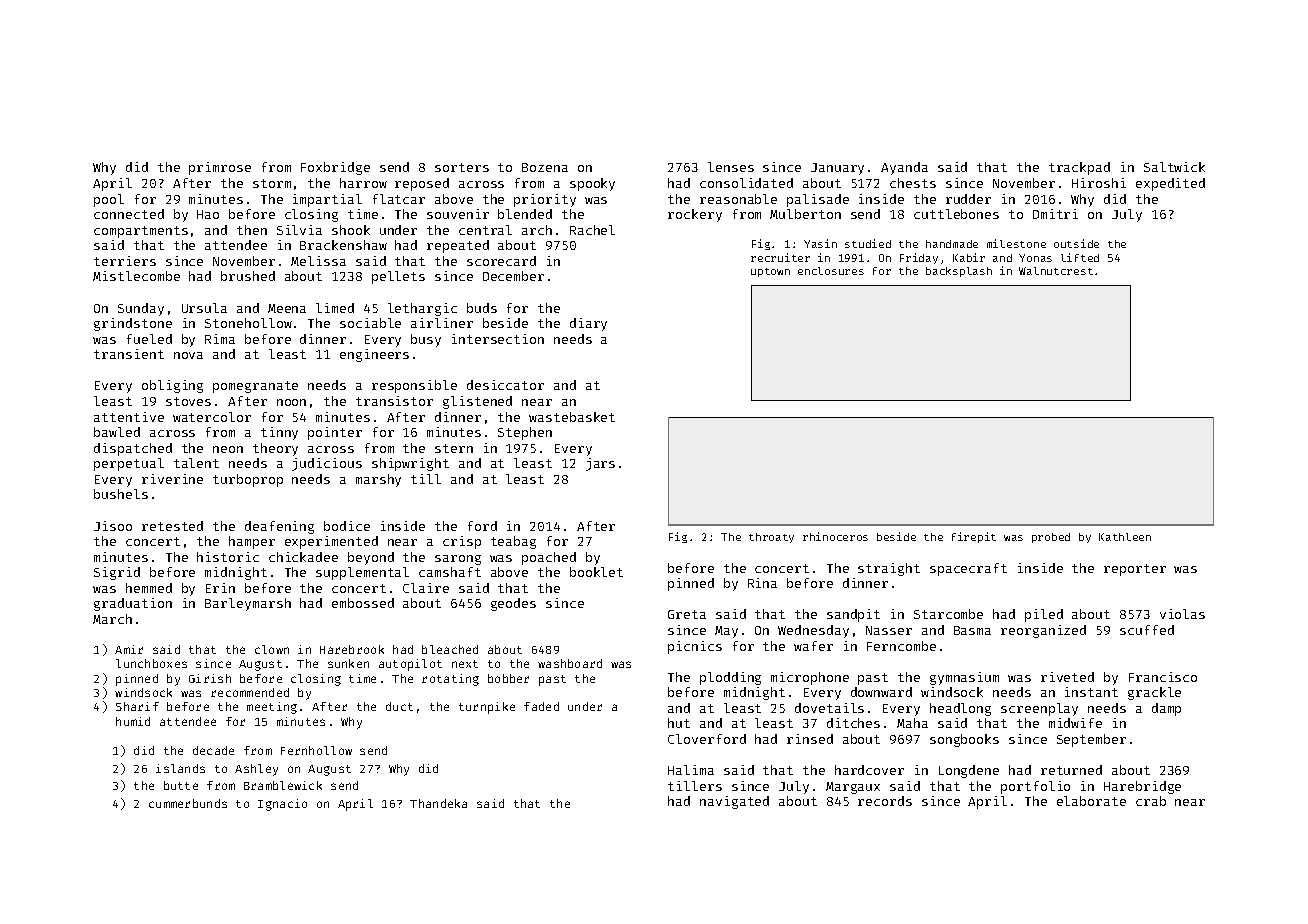 The height and width of the image is (924, 1308). What do you see at coordinates (272, 183) in the image?
I see `storm` at bounding box center [272, 183].
